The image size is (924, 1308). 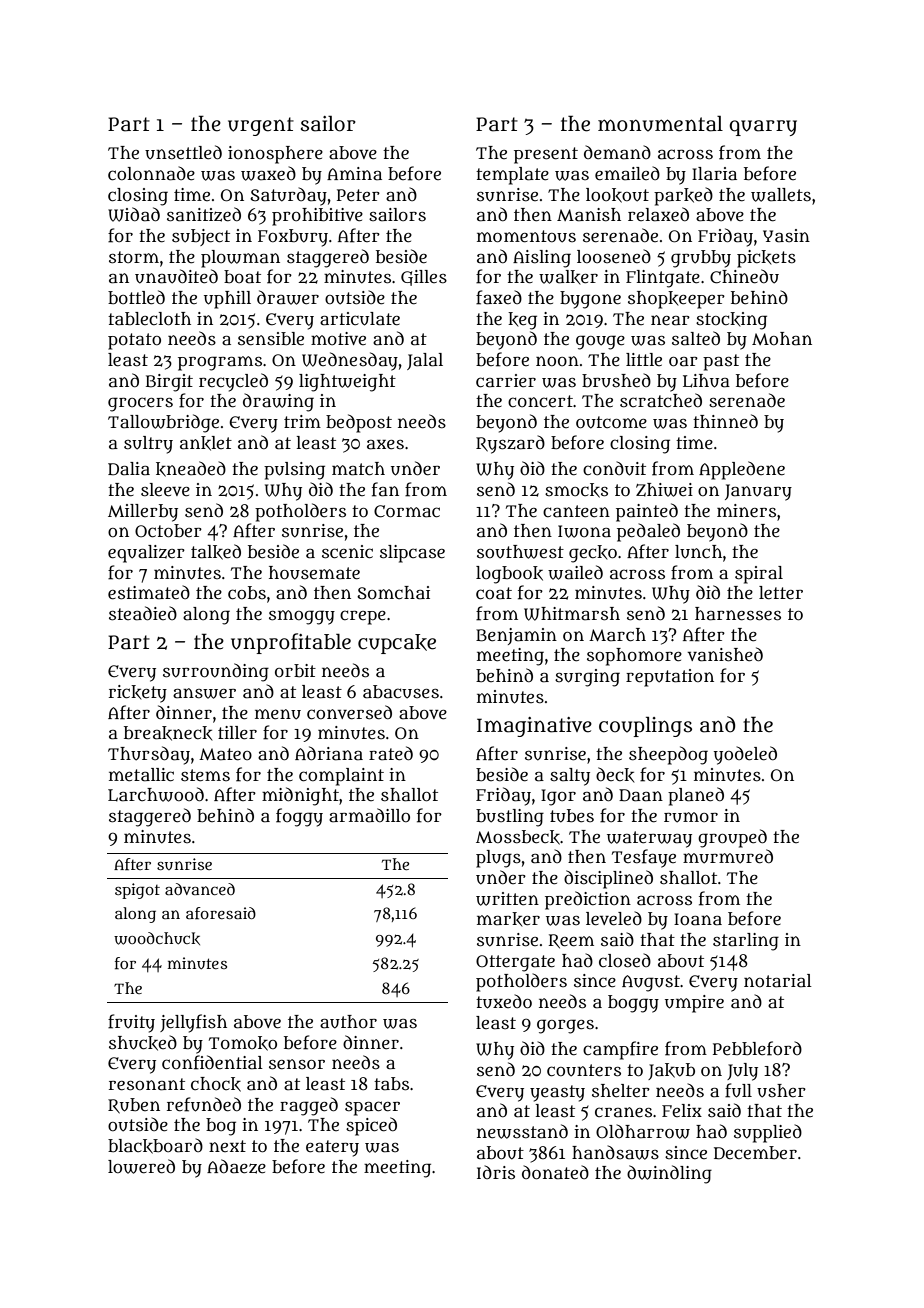 I want to click on template, so click(x=512, y=176).
